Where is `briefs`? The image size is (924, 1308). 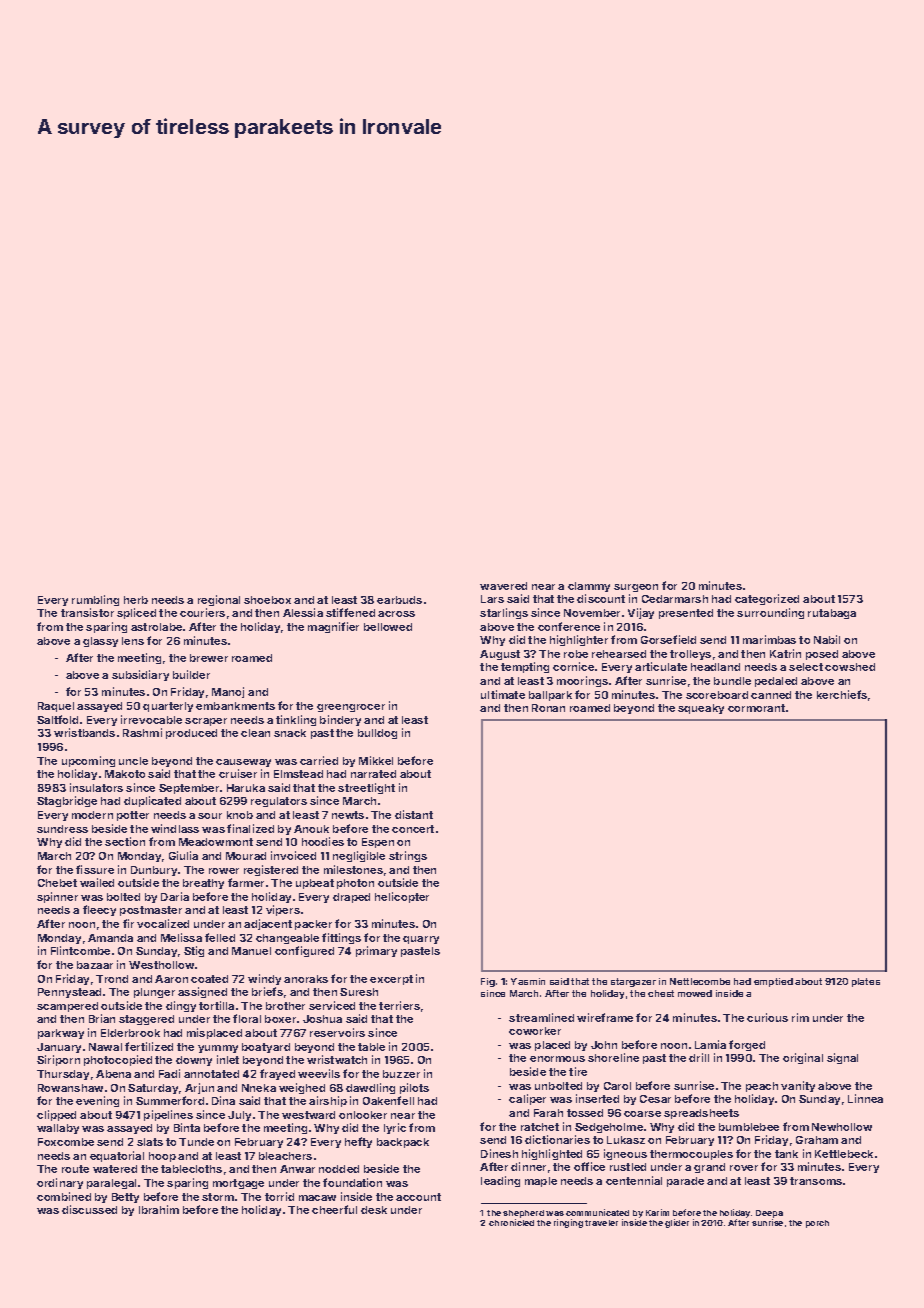
briefs is located at coordinates (267, 991).
